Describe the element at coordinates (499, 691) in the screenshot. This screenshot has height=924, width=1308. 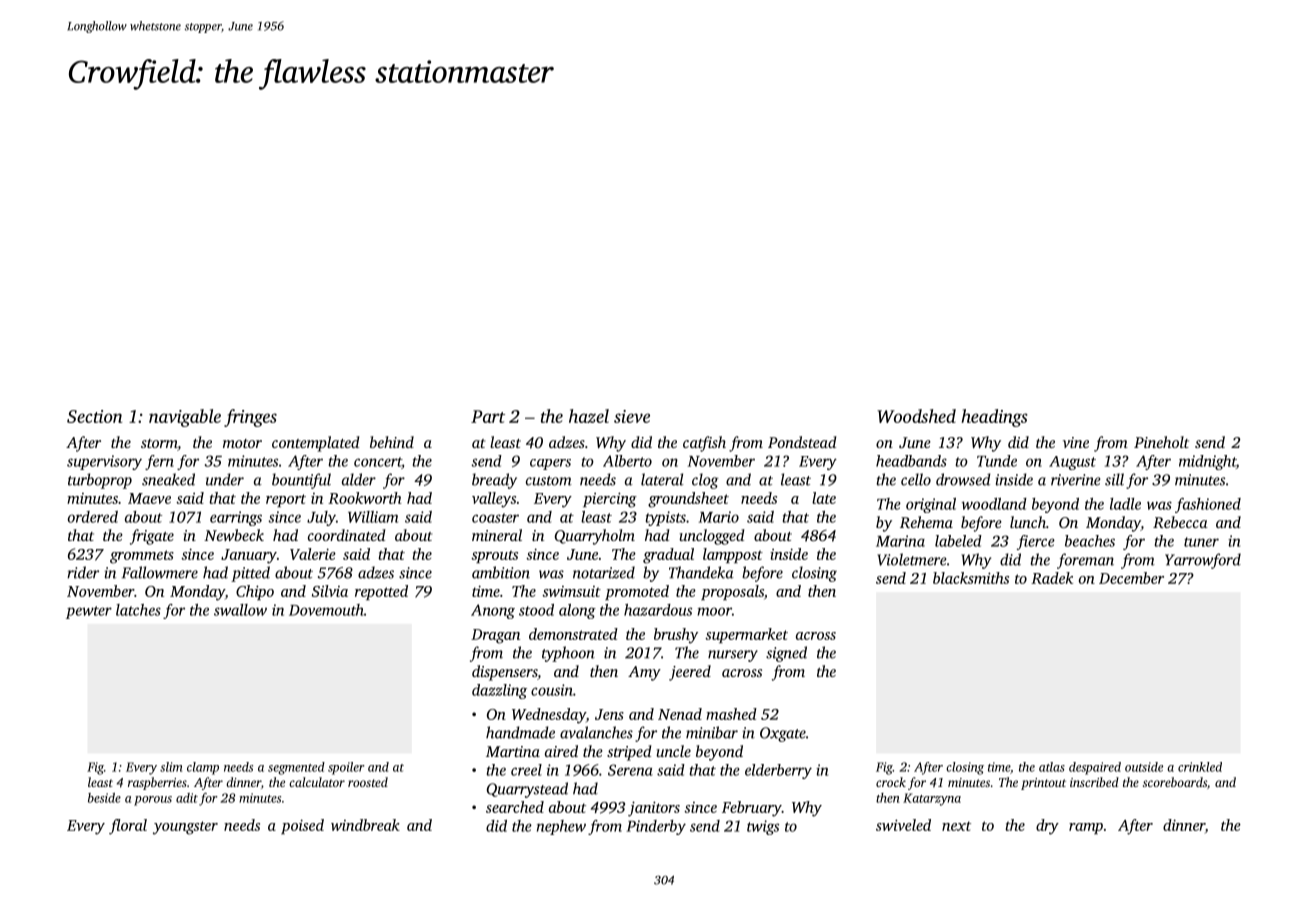
I see `dazzling` at that location.
